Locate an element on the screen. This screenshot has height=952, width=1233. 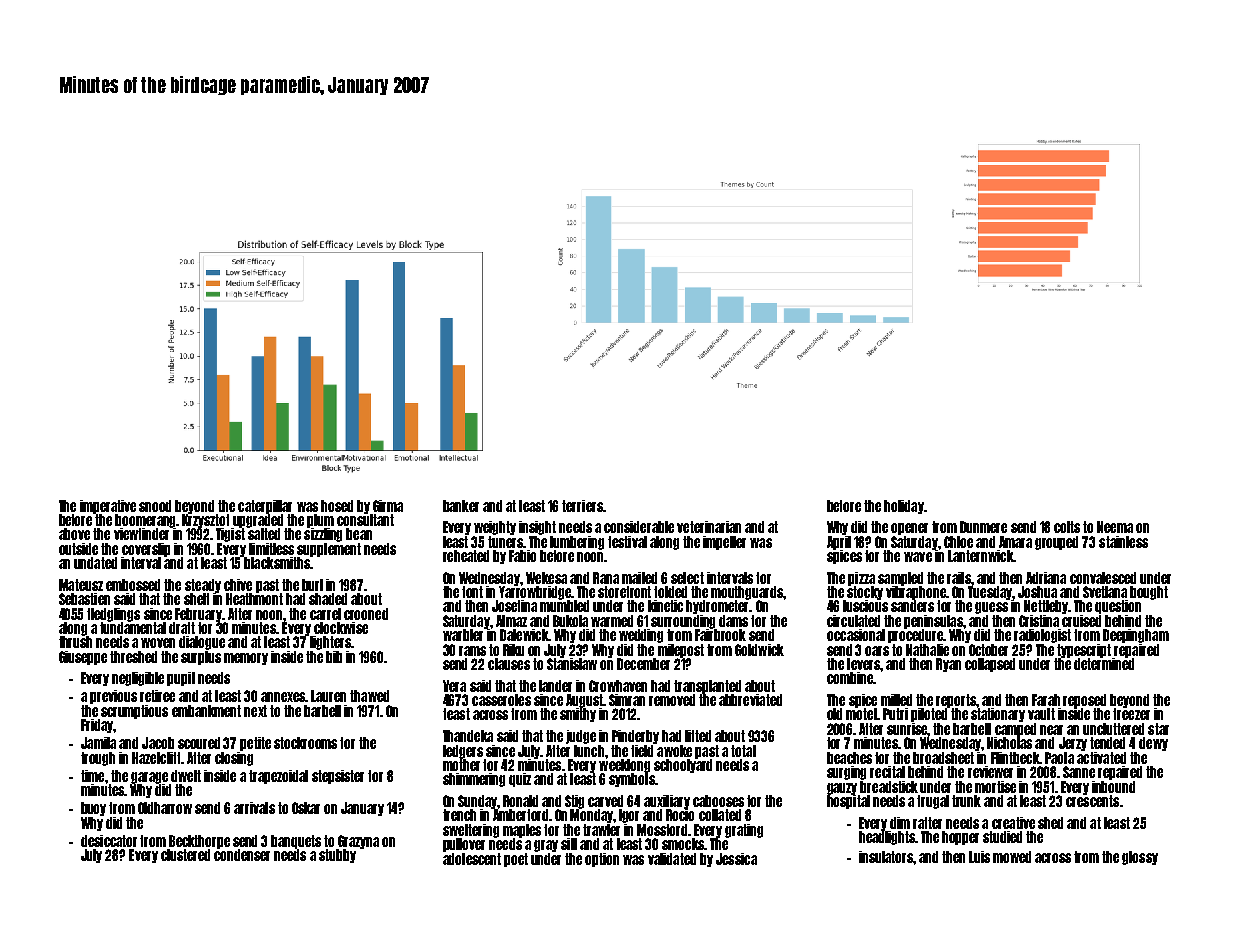
holiday is located at coordinates (904, 507).
